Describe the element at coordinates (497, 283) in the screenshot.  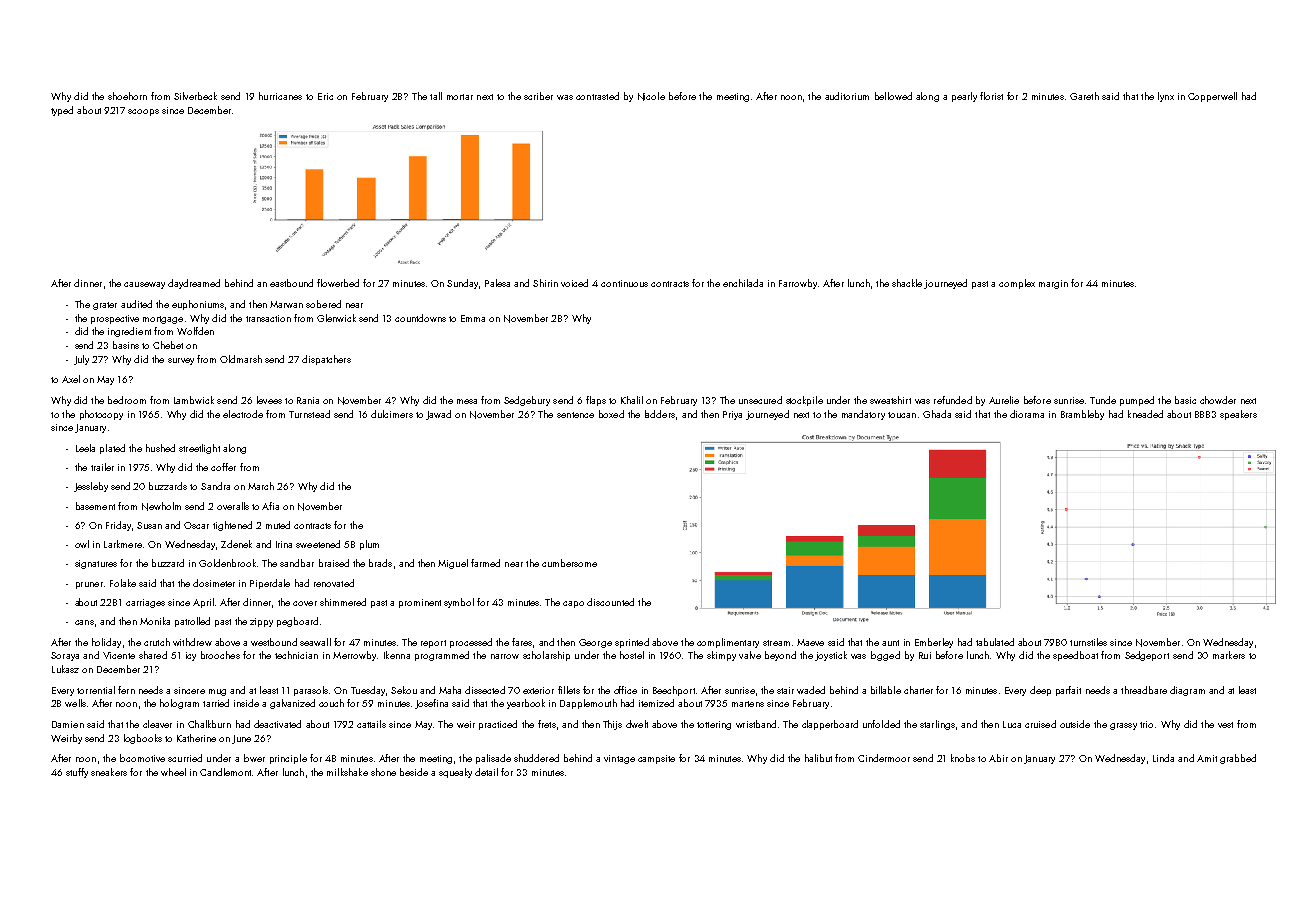
I see `Palesa` at that location.
